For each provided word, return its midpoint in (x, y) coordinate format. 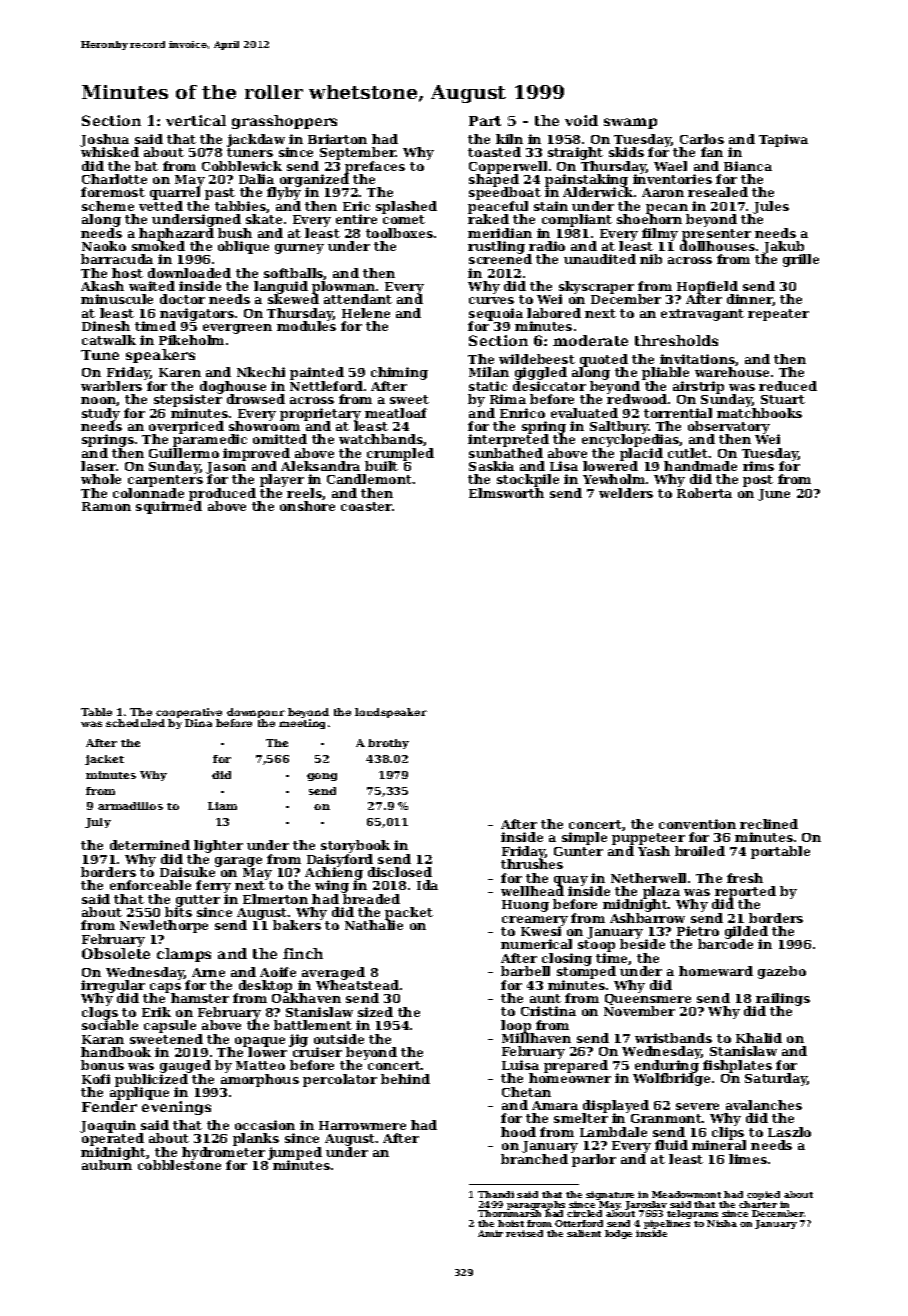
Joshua (104, 141)
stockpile (528, 480)
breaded (371, 899)
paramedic (210, 441)
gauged (185, 1066)
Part (485, 121)
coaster (367, 506)
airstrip (698, 387)
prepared (576, 1066)
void (581, 120)
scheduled (135, 723)
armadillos (130, 806)
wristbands (673, 1038)
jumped (295, 1153)
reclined (769, 824)
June (774, 495)
